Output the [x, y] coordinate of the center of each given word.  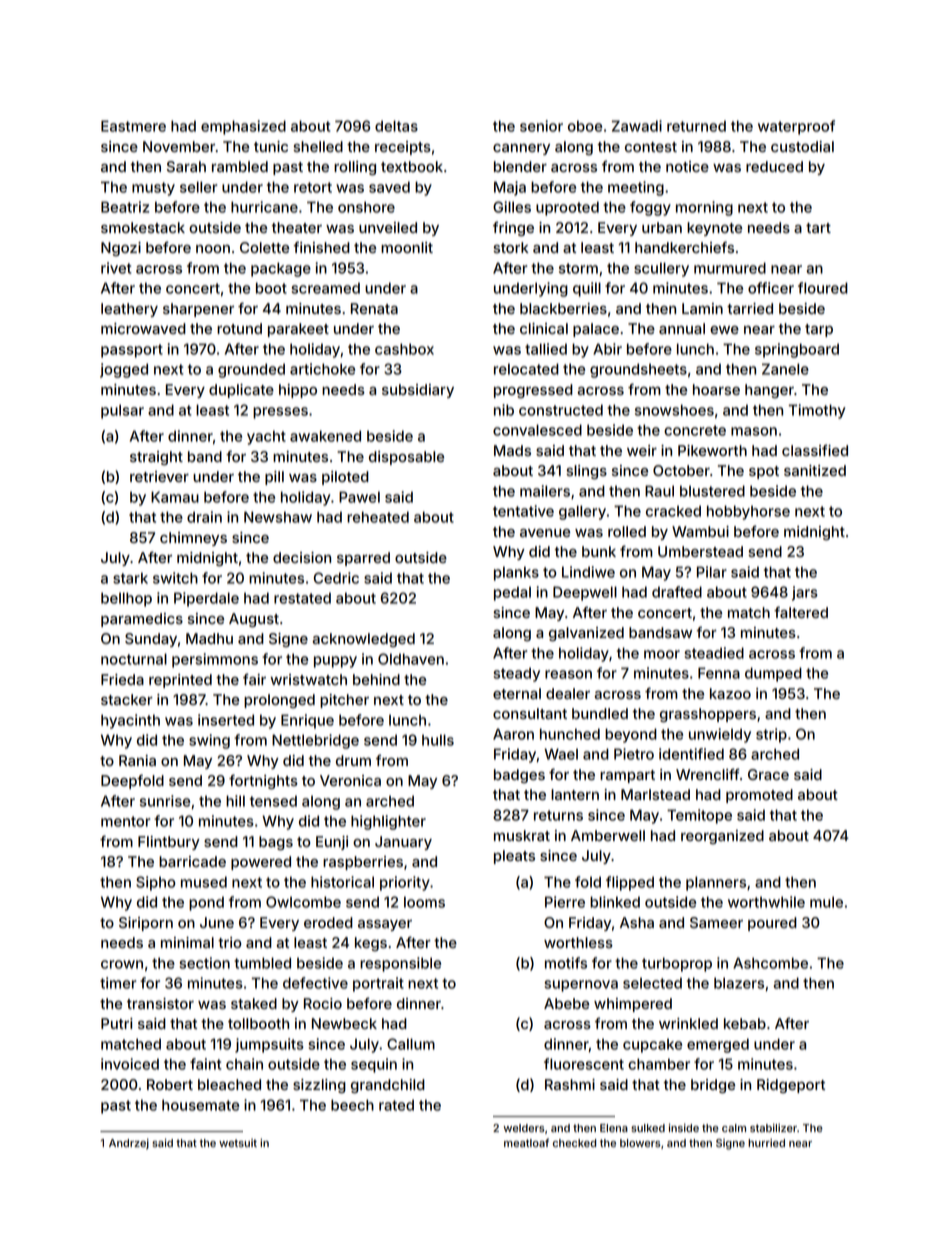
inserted [226, 720]
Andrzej [129, 1144]
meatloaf [526, 1142]
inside [684, 1128]
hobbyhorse [748, 512]
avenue [545, 533]
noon [213, 249]
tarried [750, 308]
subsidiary [418, 391]
